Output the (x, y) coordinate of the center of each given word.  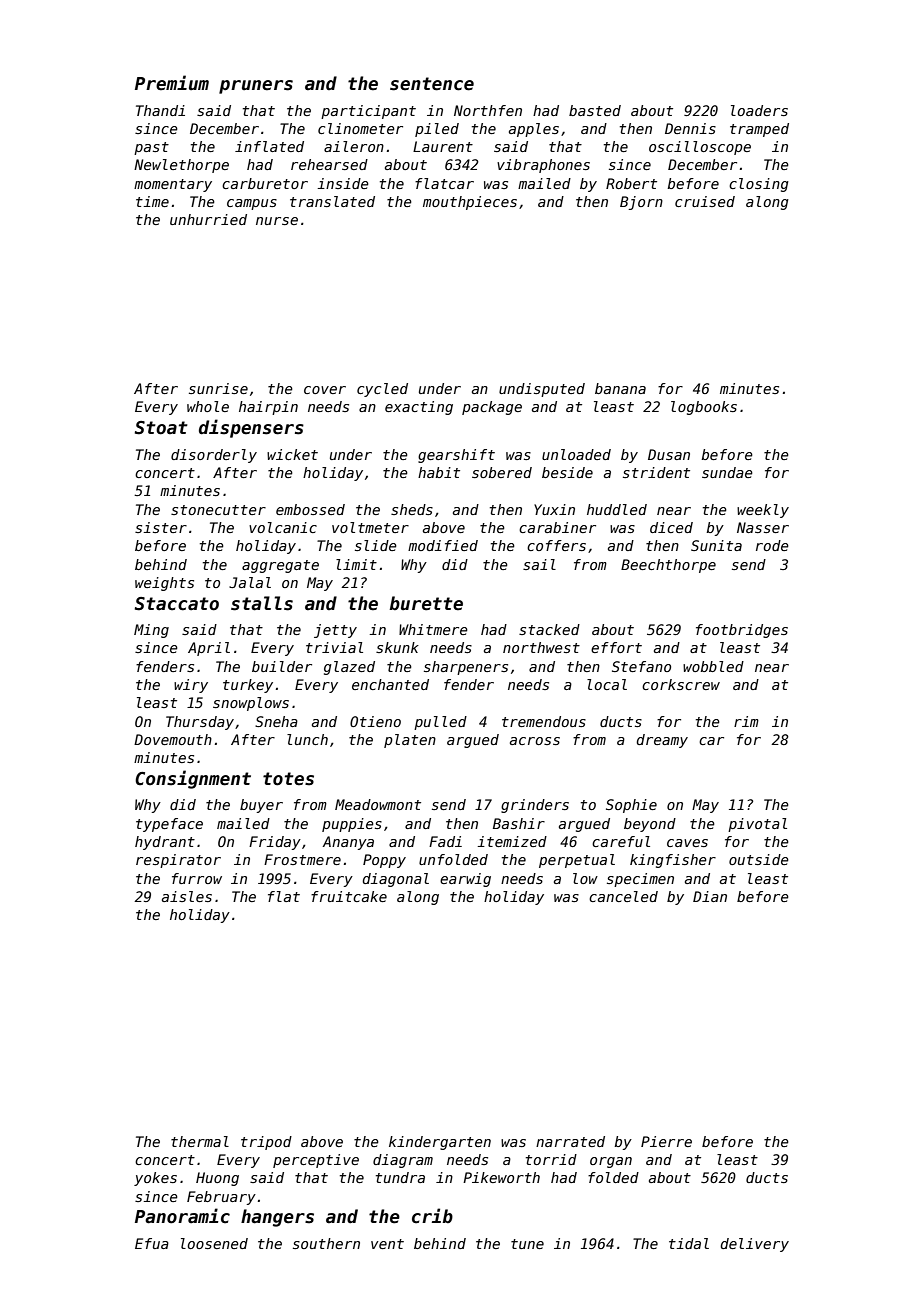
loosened (214, 1243)
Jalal (250, 582)
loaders (759, 110)
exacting (419, 408)
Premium (172, 83)
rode (772, 545)
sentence (432, 84)
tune (527, 1244)
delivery (754, 1245)
